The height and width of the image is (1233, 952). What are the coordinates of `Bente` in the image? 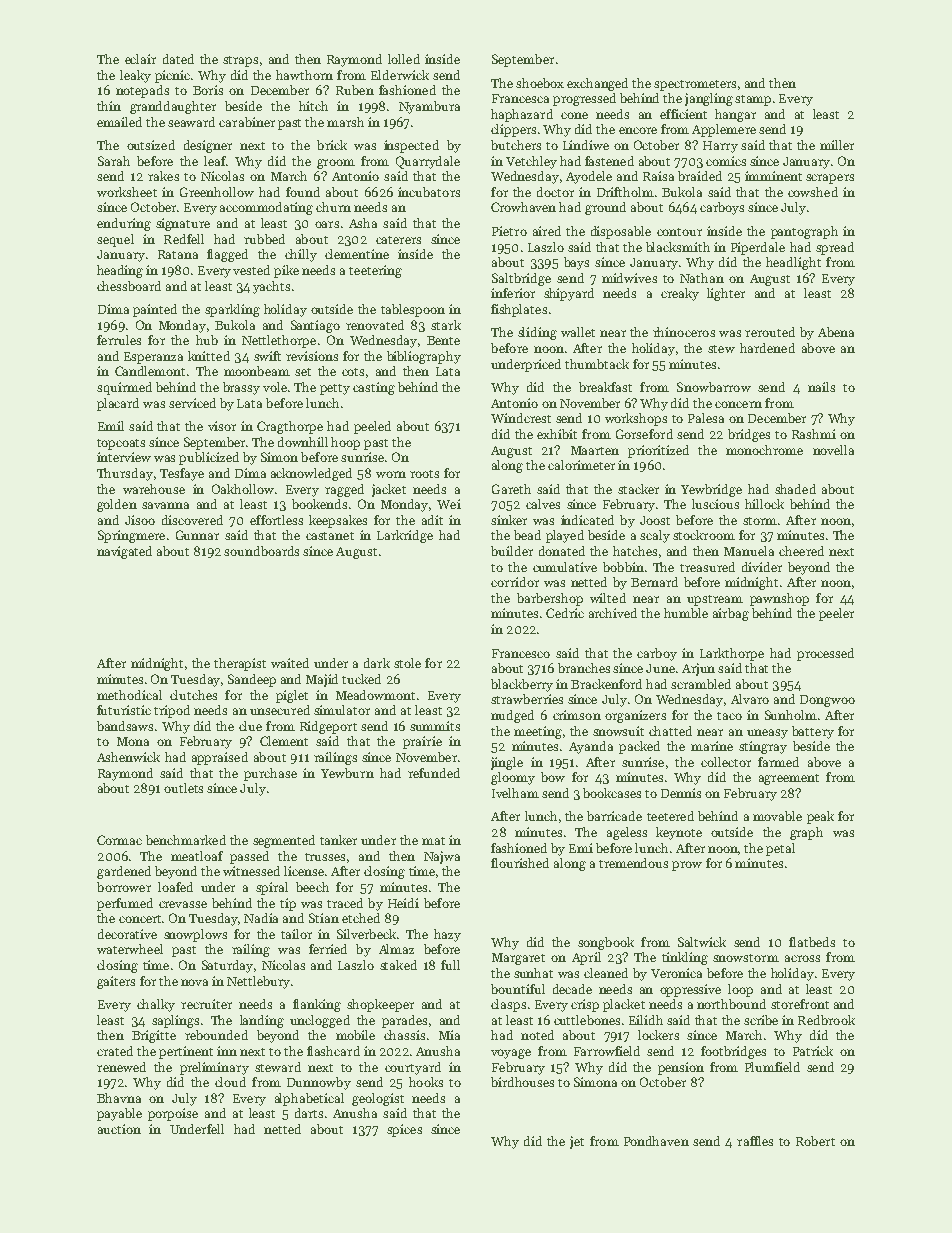 It's located at (443, 340).
